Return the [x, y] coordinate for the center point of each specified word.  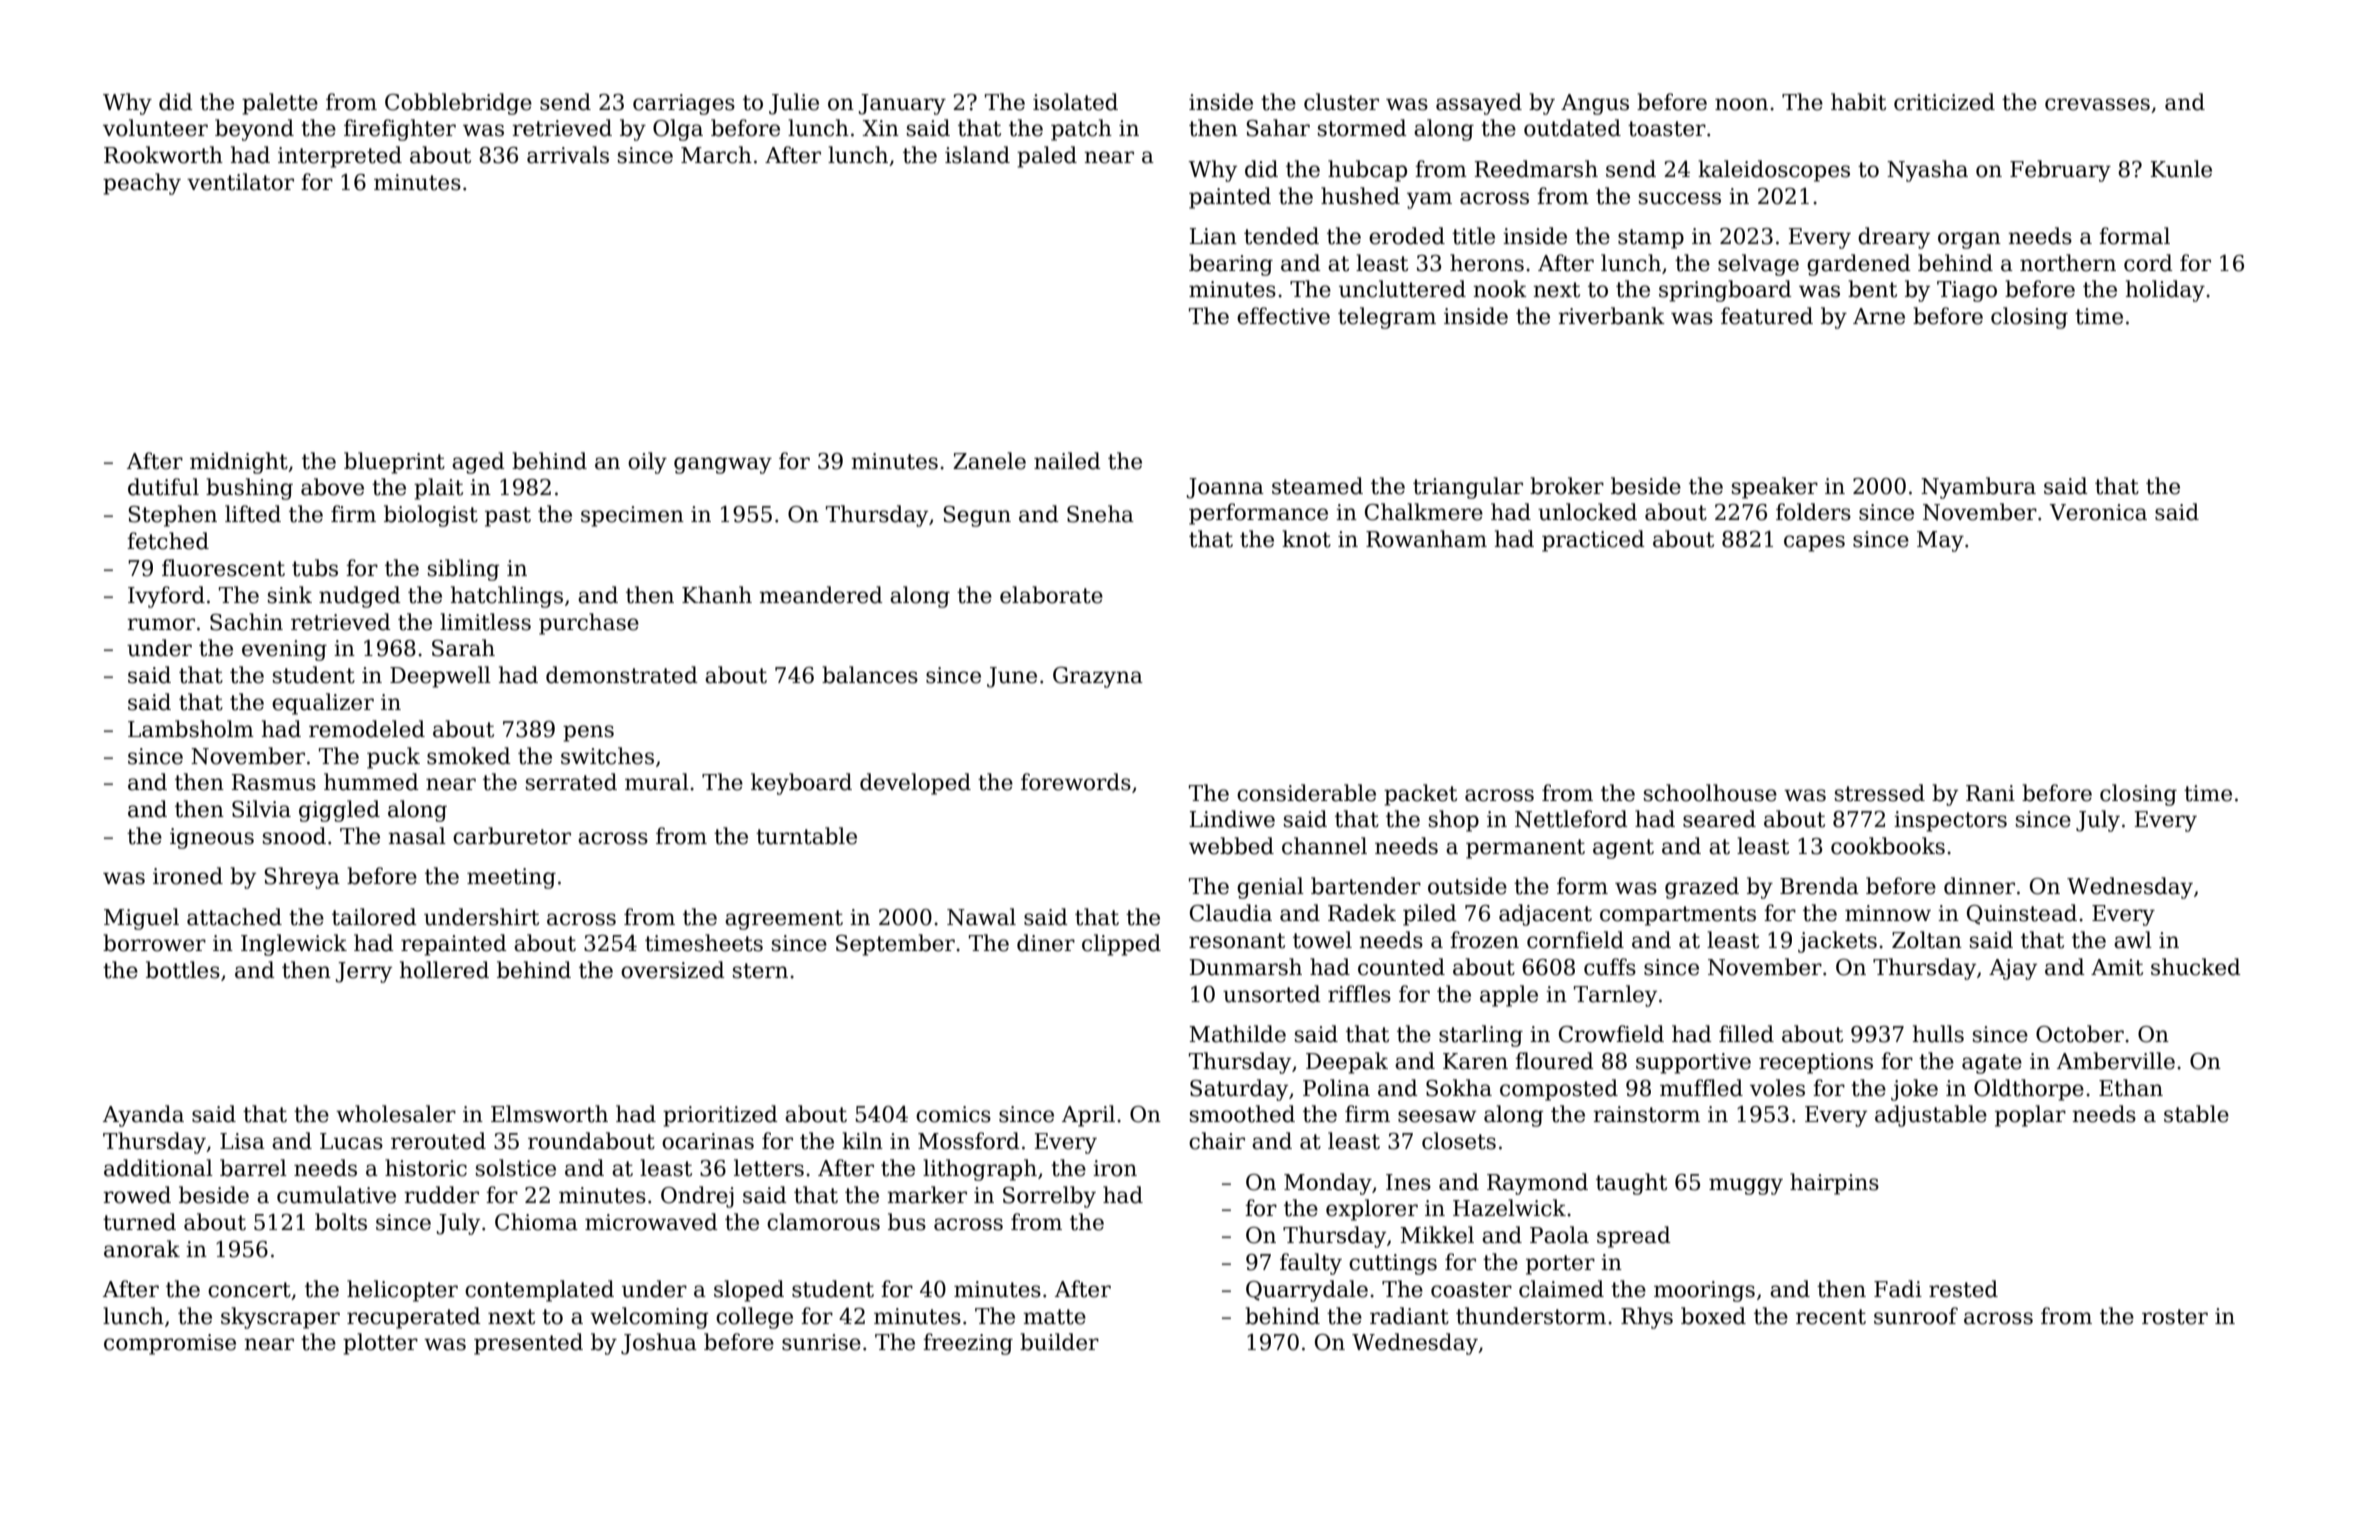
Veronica [2098, 512]
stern [760, 971]
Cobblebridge [458, 104]
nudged [360, 597]
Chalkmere [1424, 512]
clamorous [823, 1222]
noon [1741, 104]
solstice [516, 1168]
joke [1914, 1090]
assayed [1479, 104]
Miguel [141, 919]
